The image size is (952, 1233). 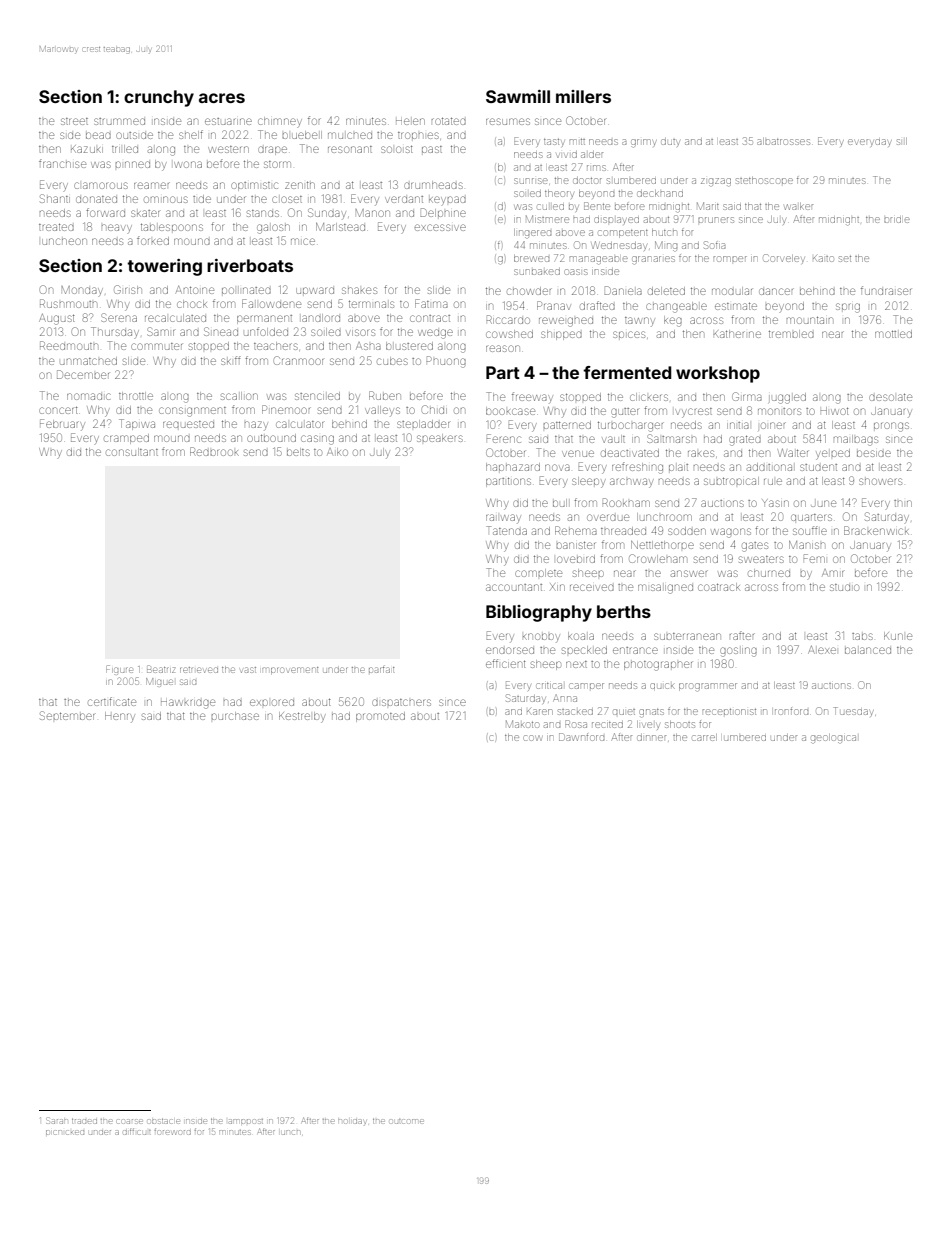 I want to click on mottled, so click(x=893, y=334).
